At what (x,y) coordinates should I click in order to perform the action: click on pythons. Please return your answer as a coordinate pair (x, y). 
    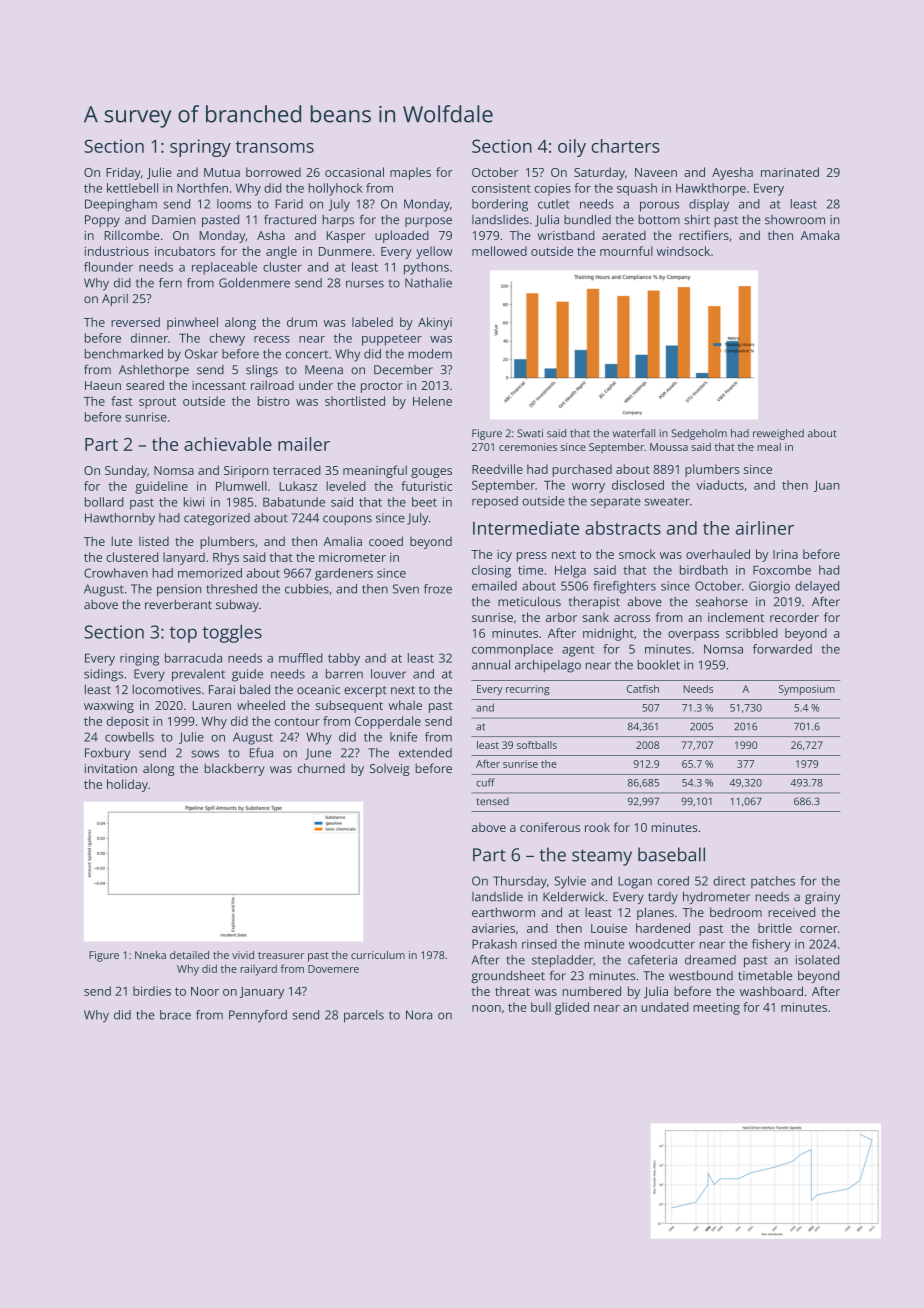
    Looking at the image, I should click on (426, 268).
